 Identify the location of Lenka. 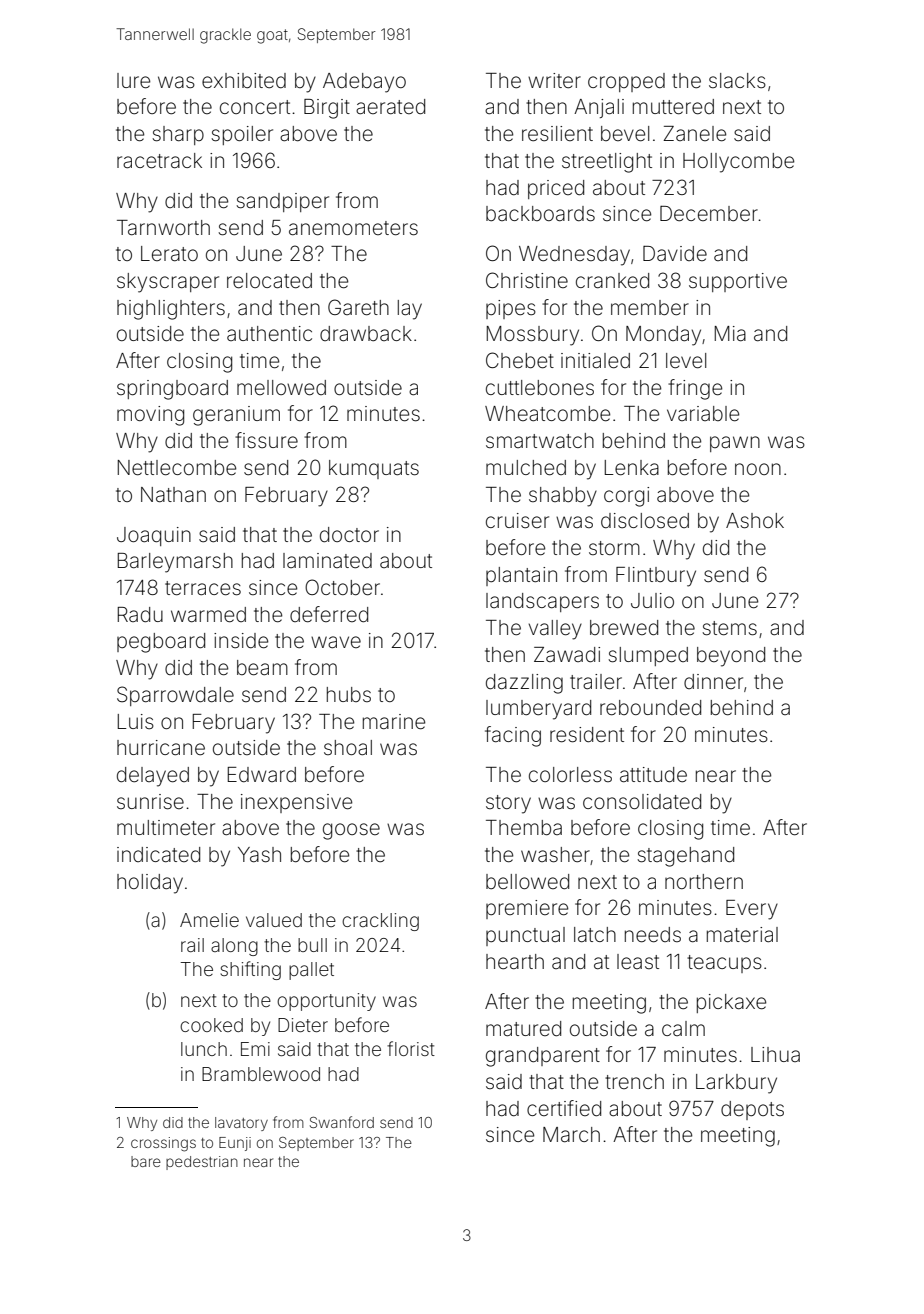
(632, 468).
